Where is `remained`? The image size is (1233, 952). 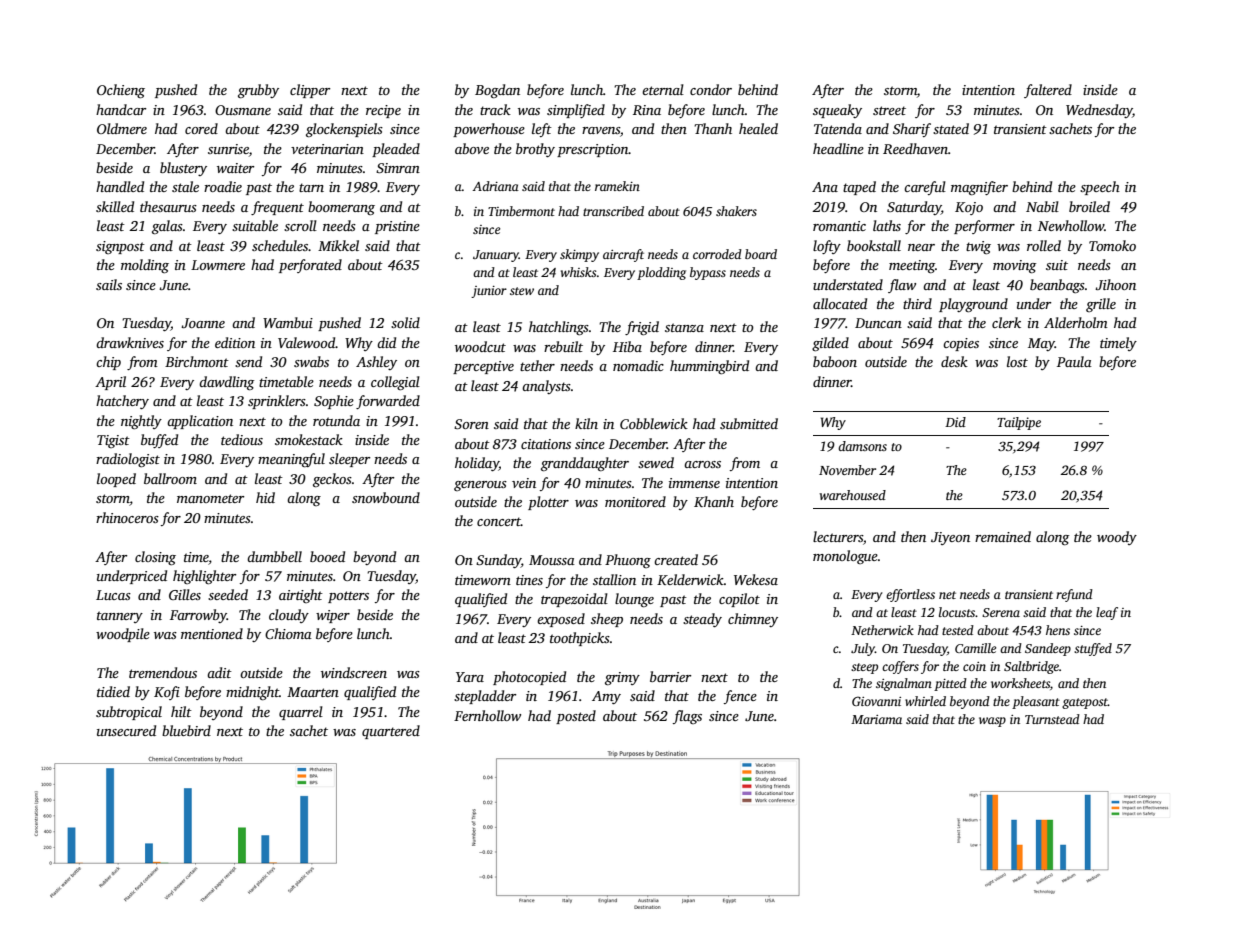 remained is located at coordinates (1003, 536).
